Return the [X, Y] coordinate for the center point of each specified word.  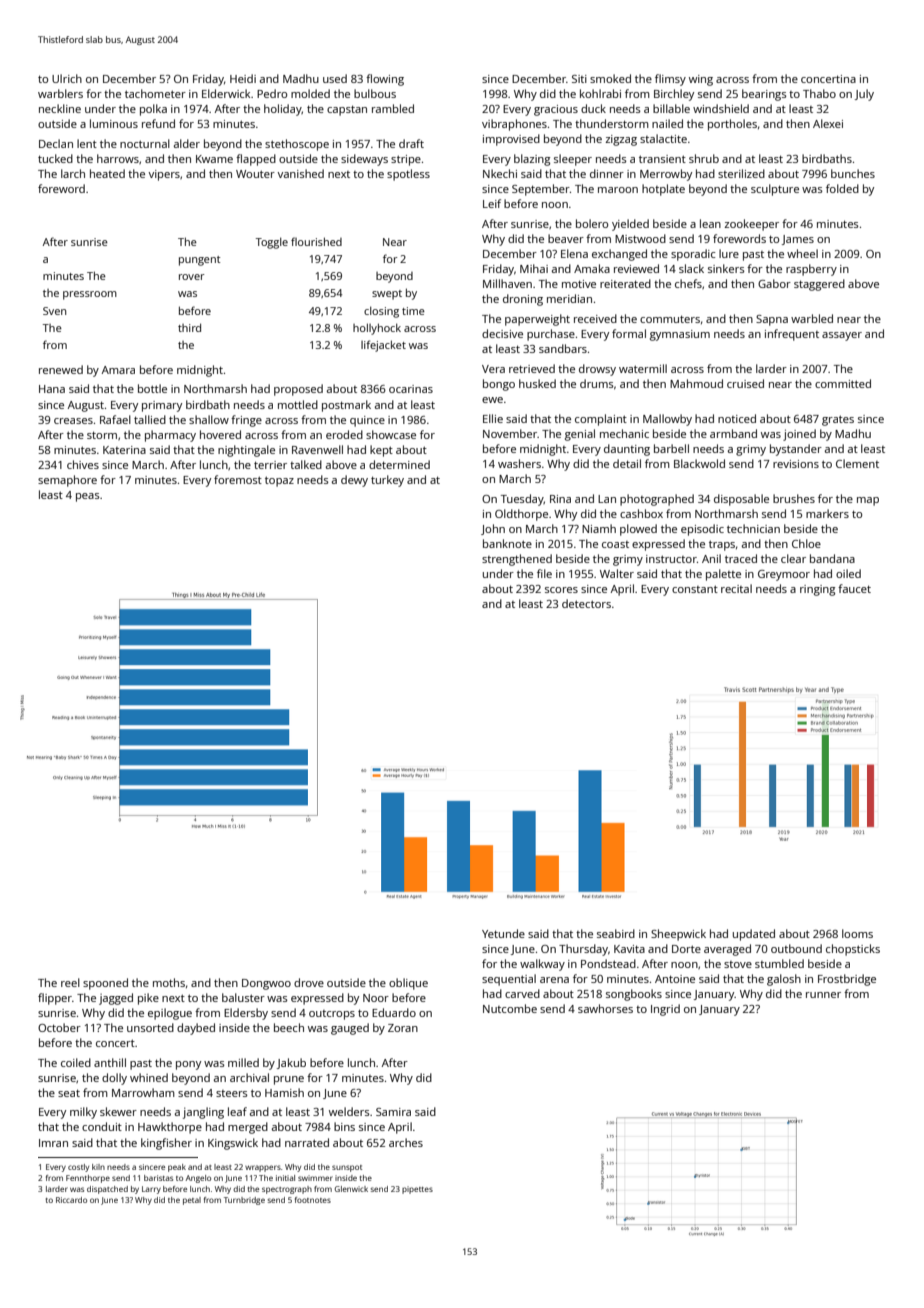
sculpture [775, 190]
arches [406, 1142]
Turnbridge [244, 1201]
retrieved [532, 368]
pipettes [417, 1190]
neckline [60, 108]
